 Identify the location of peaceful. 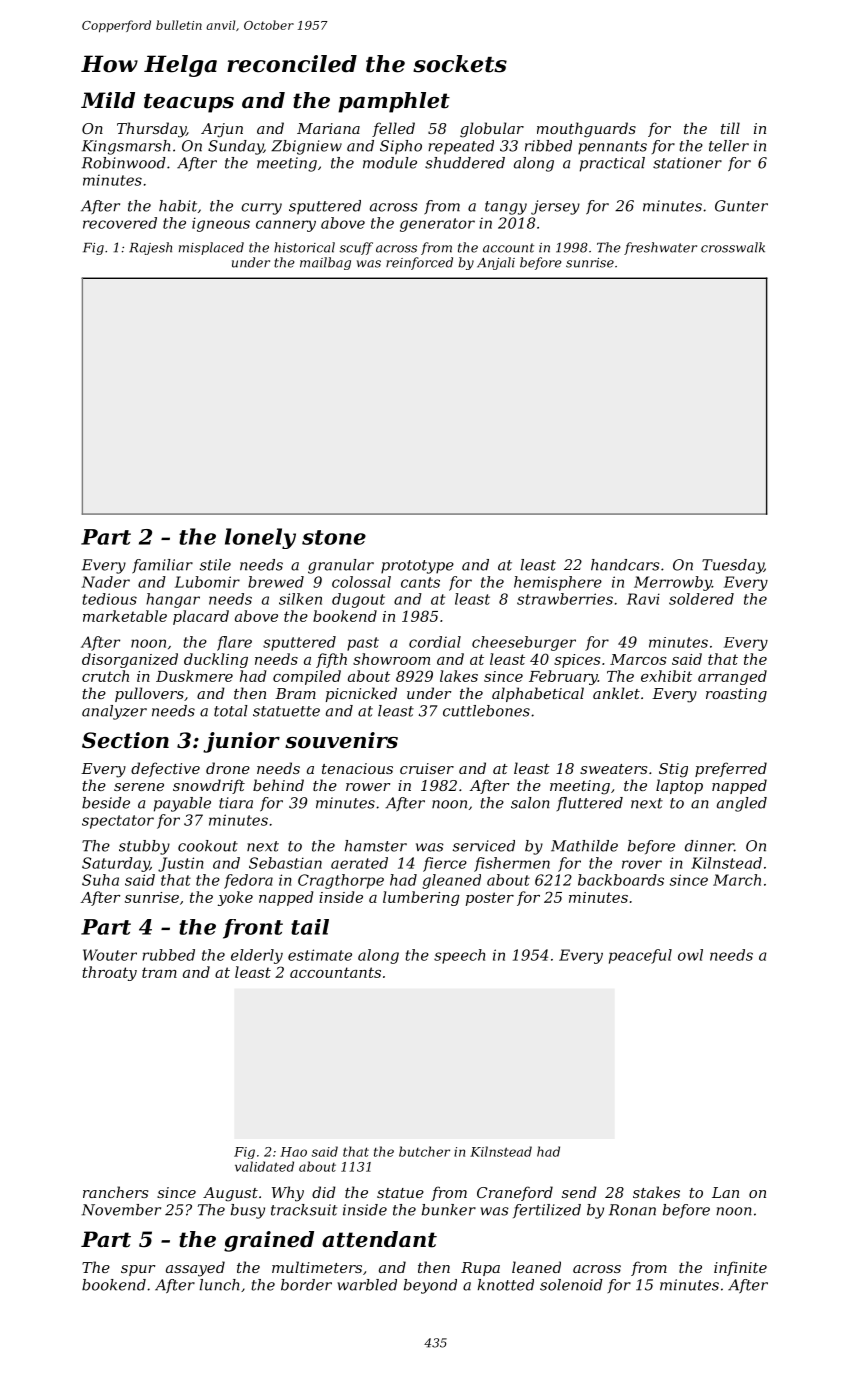
(640, 956).
